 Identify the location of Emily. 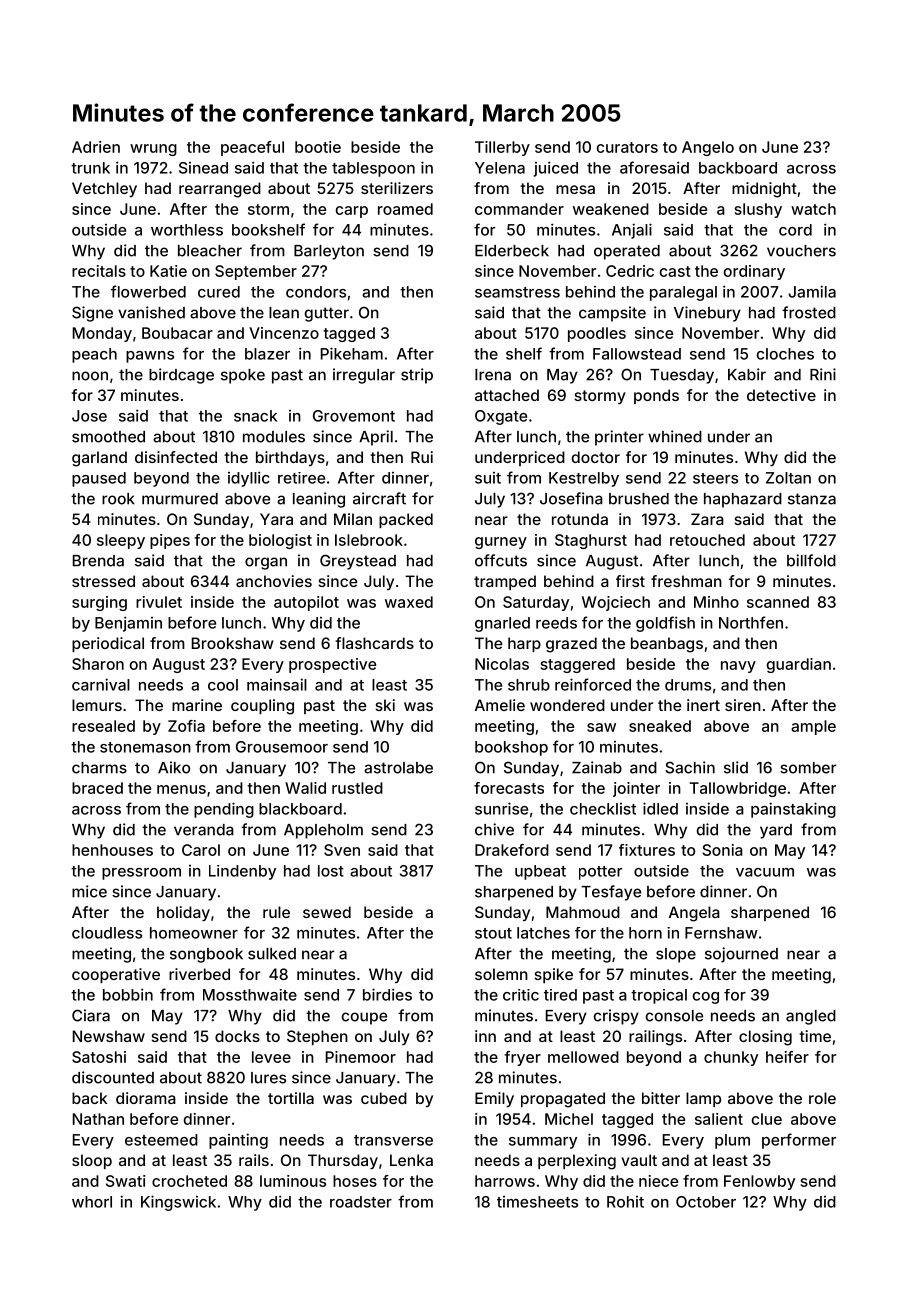
(494, 1099).
